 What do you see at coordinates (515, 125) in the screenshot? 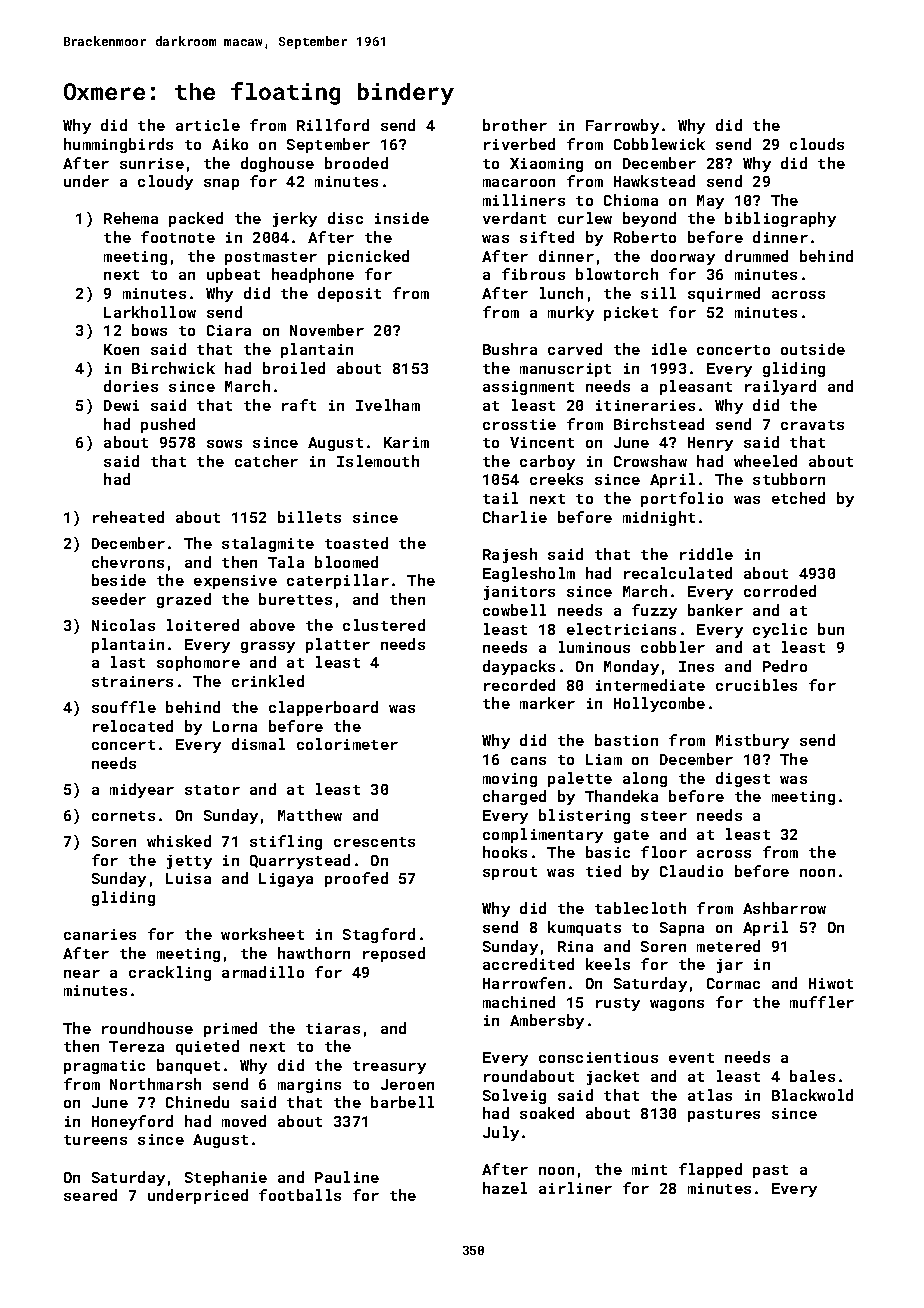
I see `brother` at bounding box center [515, 125].
